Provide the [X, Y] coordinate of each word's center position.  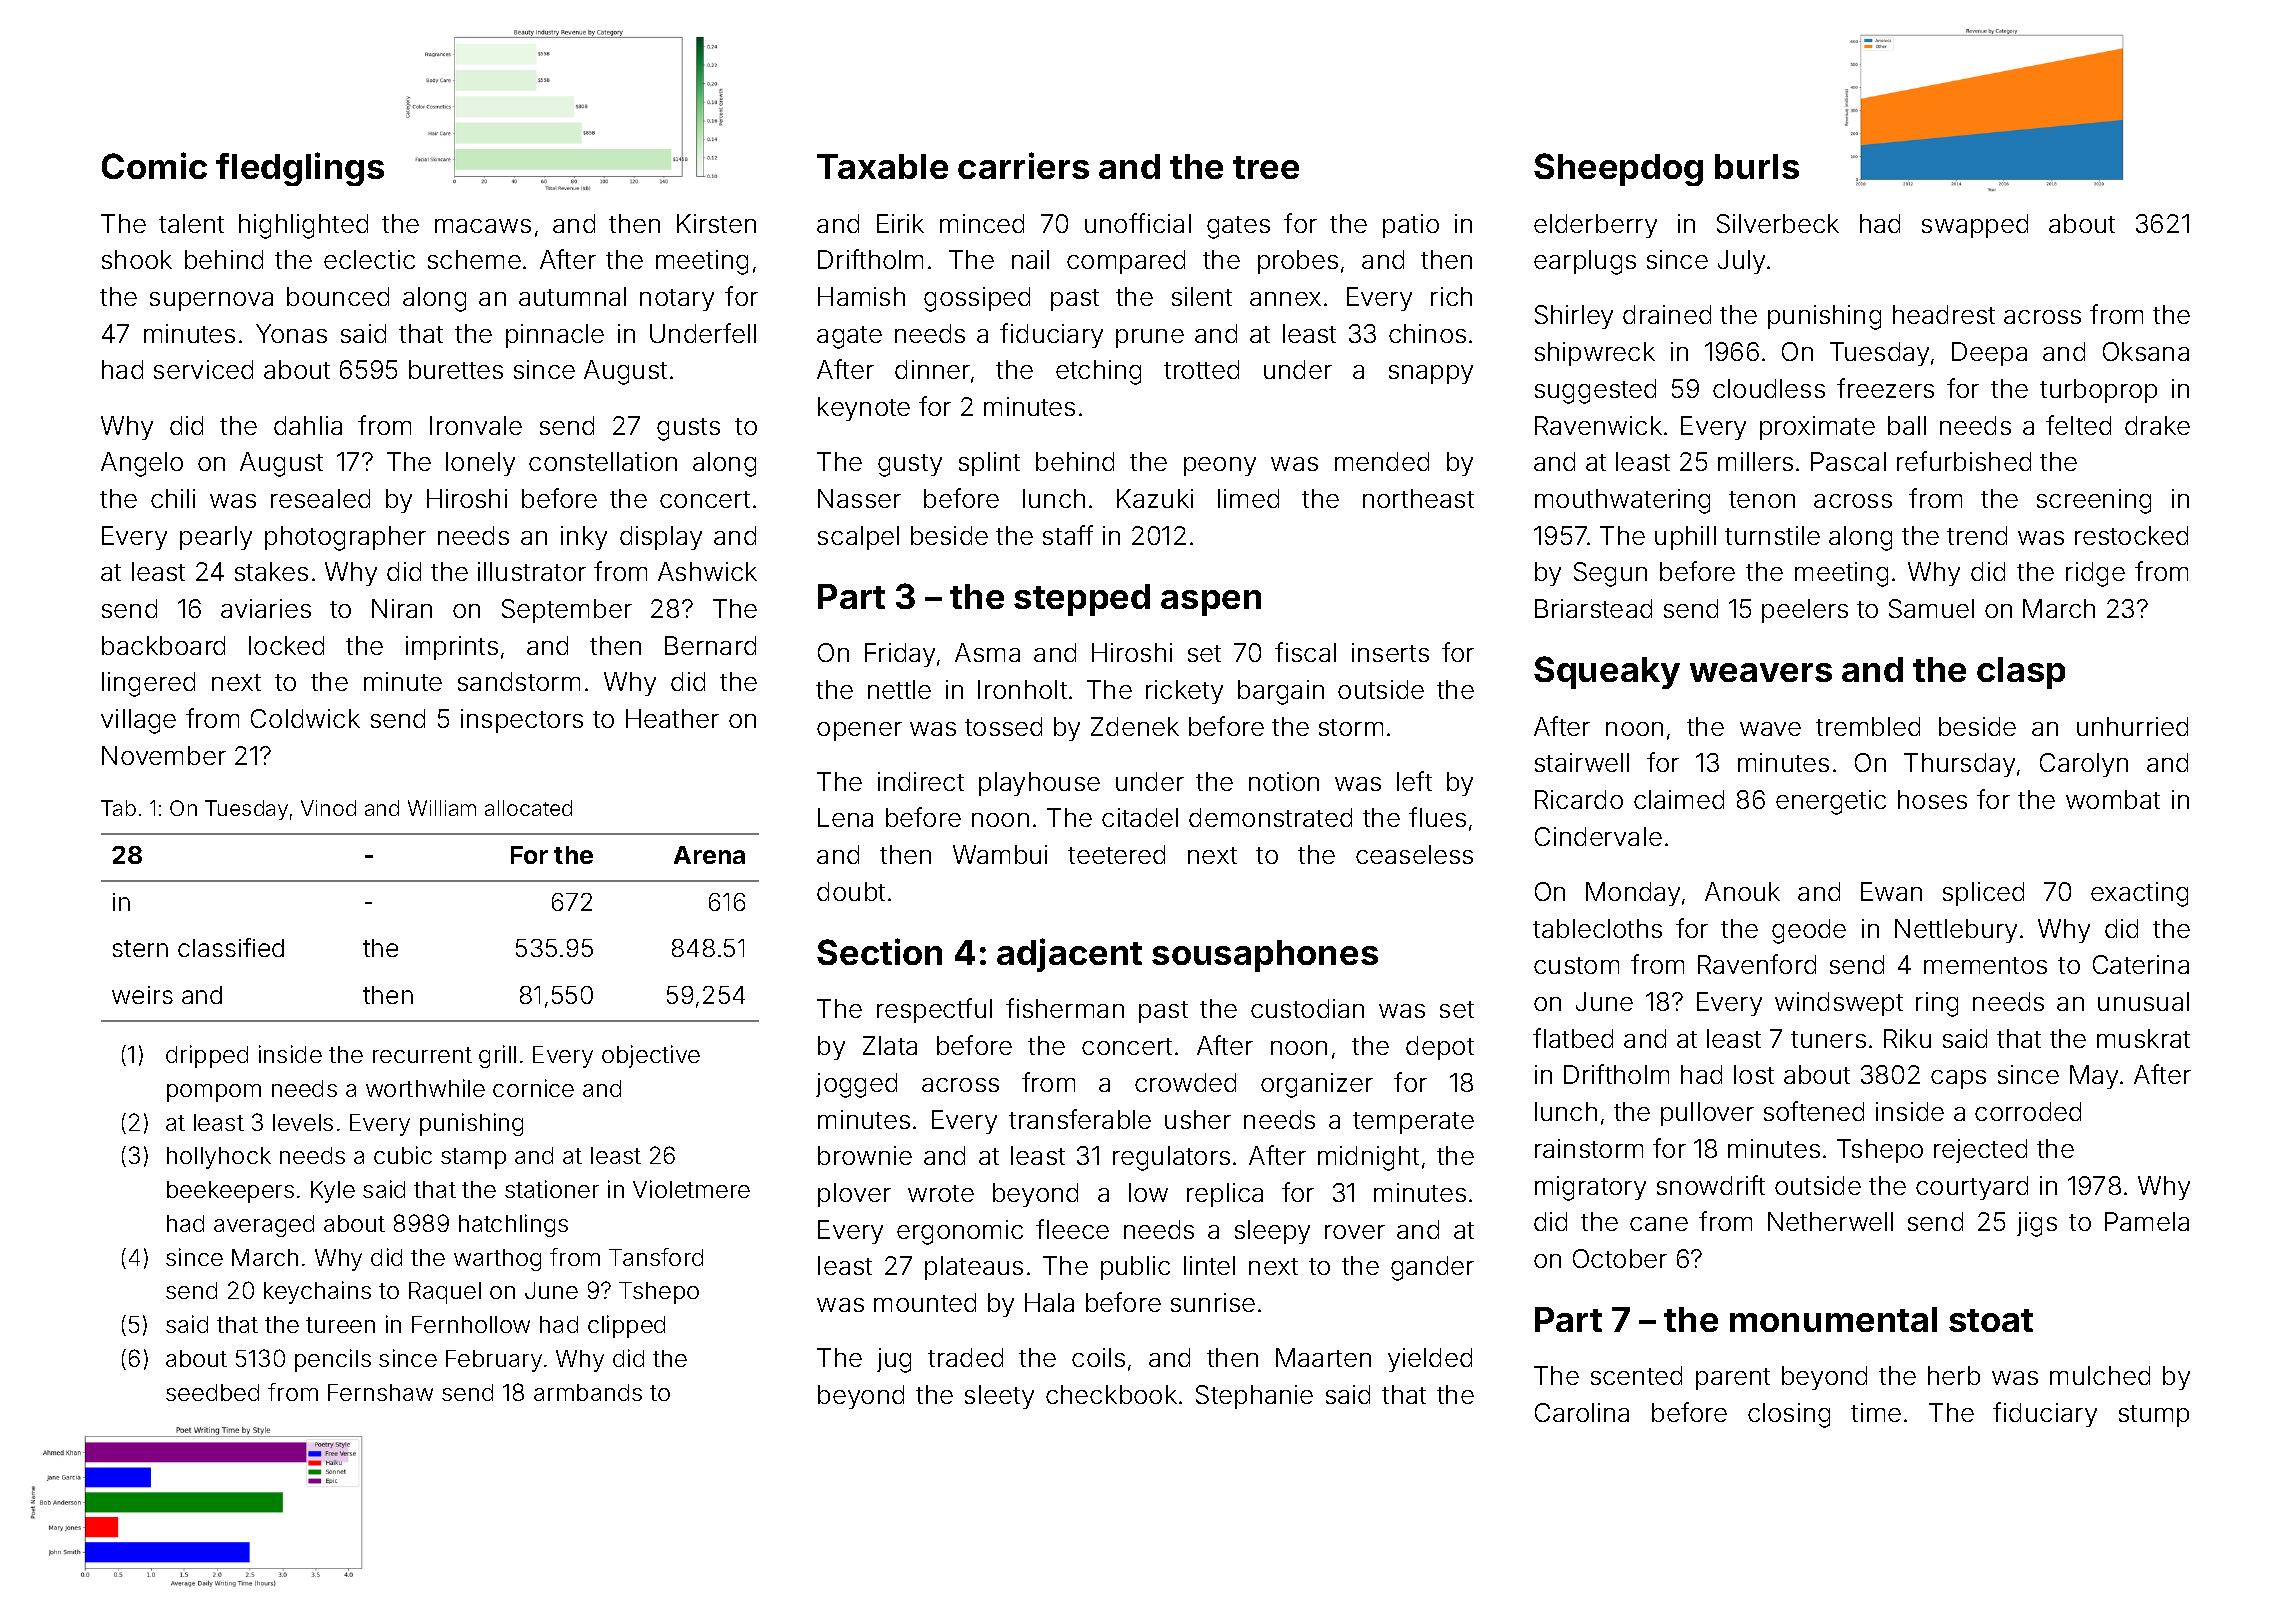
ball [1907, 425]
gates [1238, 227]
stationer [552, 1189]
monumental [1833, 1319]
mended [1382, 461]
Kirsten [716, 223]
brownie [865, 1155]
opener [859, 731]
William [442, 808]
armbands [588, 1392]
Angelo [142, 464]
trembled [1868, 726]
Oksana [2146, 351]
